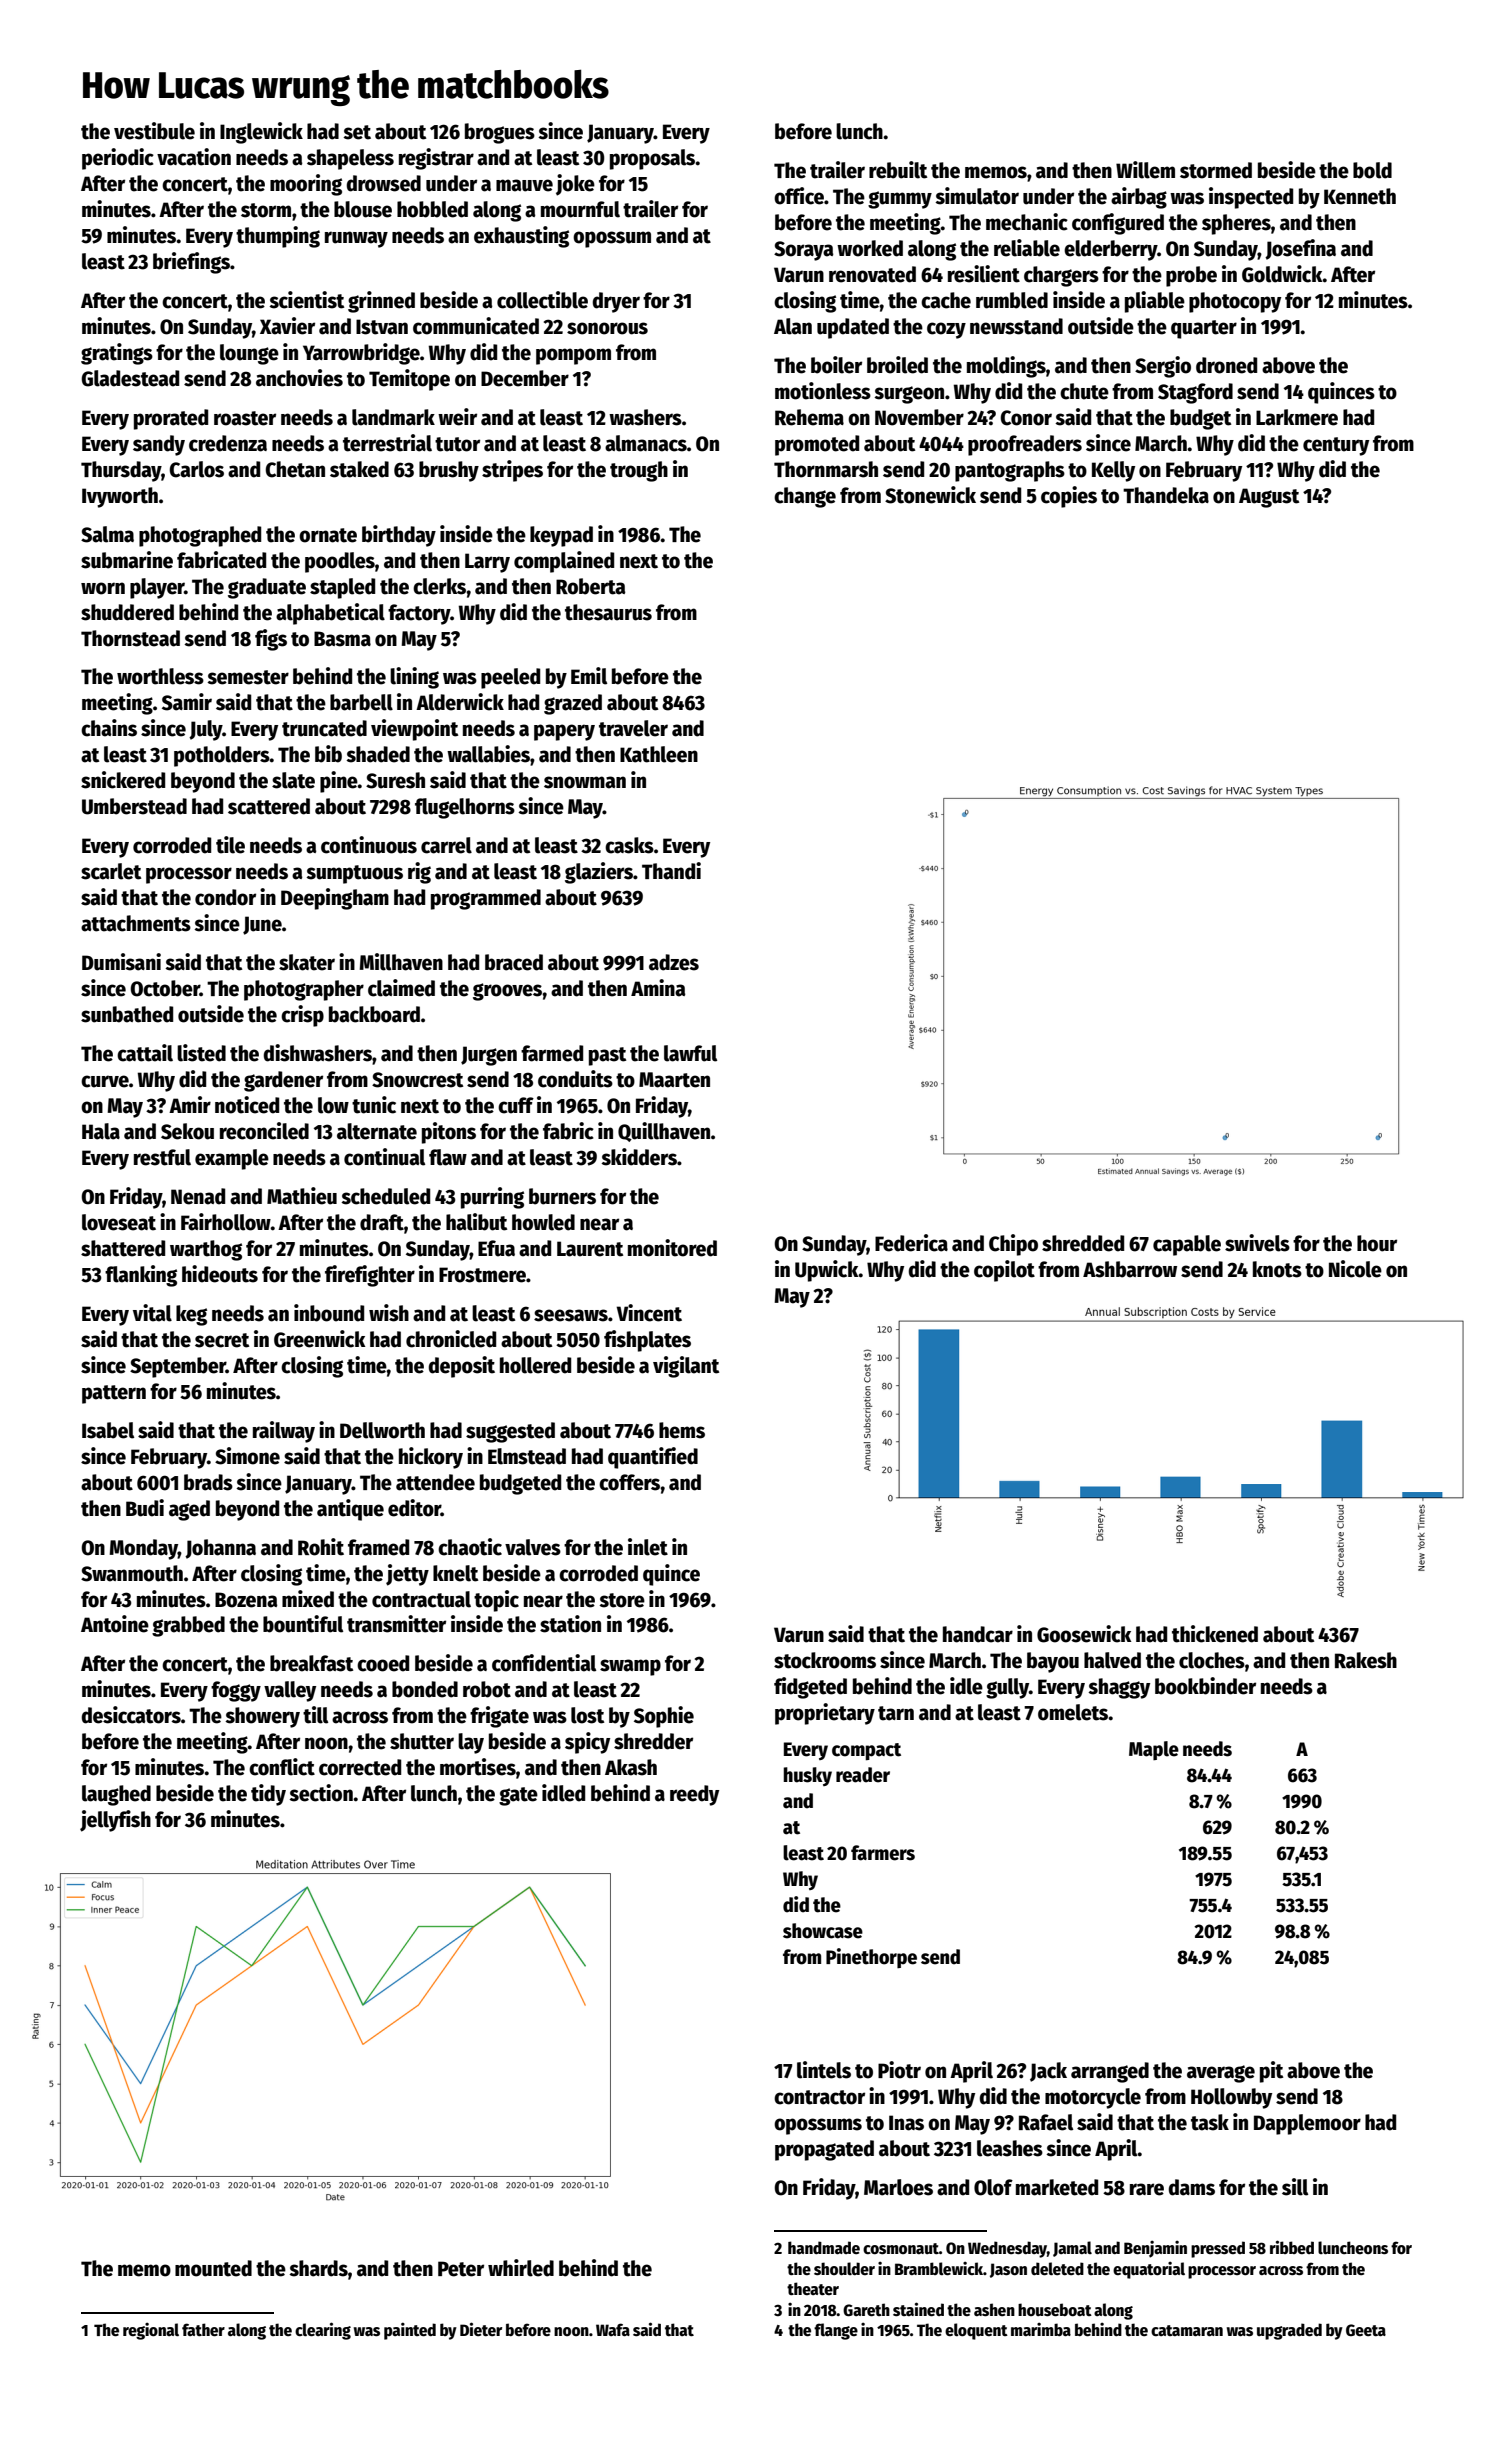 The width and height of the page is (1496, 2464). I want to click on vital, so click(152, 1313).
